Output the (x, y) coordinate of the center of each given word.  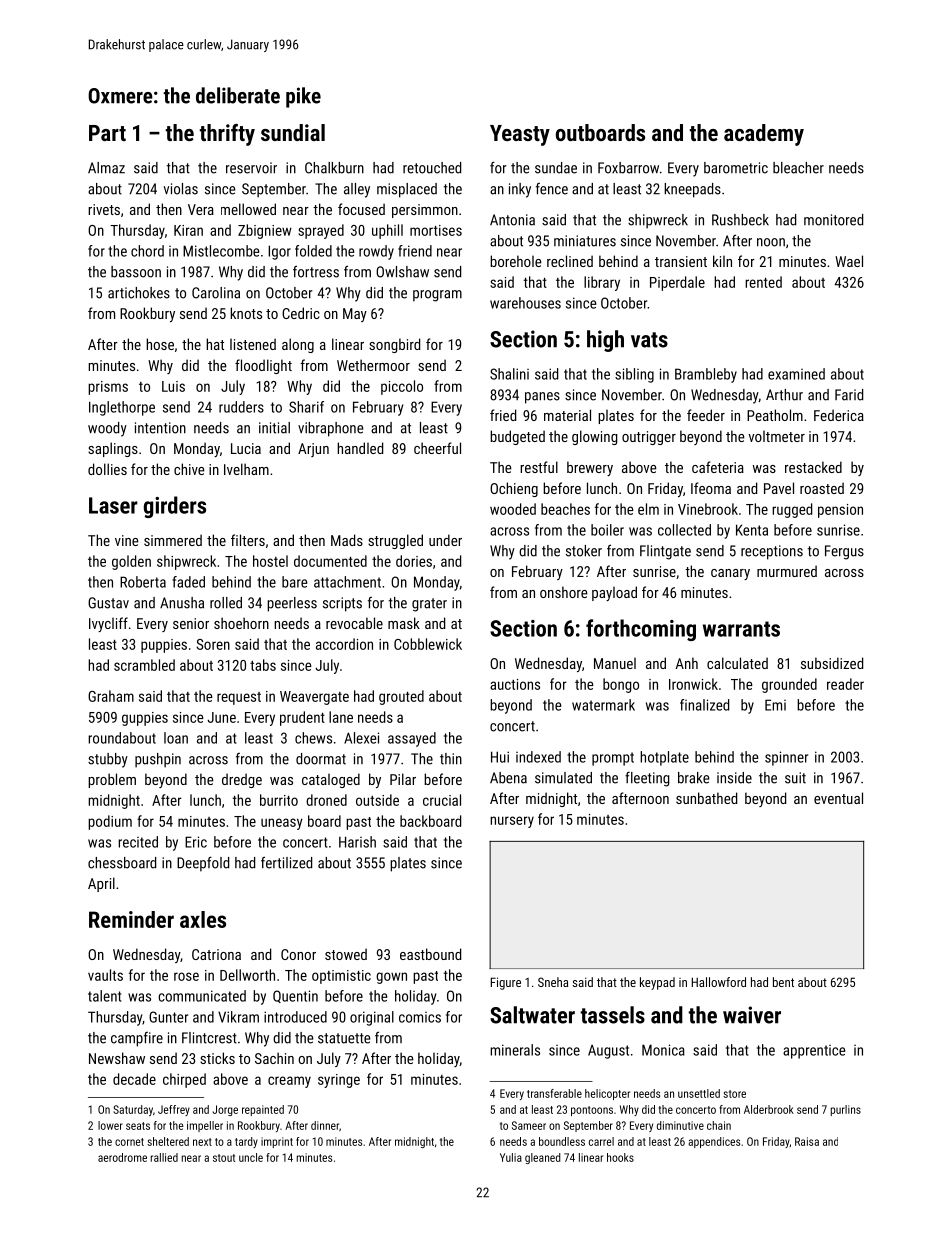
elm (648, 509)
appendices (714, 1142)
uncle (251, 1157)
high (605, 341)
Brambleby (706, 375)
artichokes (139, 293)
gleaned (543, 1158)
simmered (173, 540)
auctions (515, 684)
